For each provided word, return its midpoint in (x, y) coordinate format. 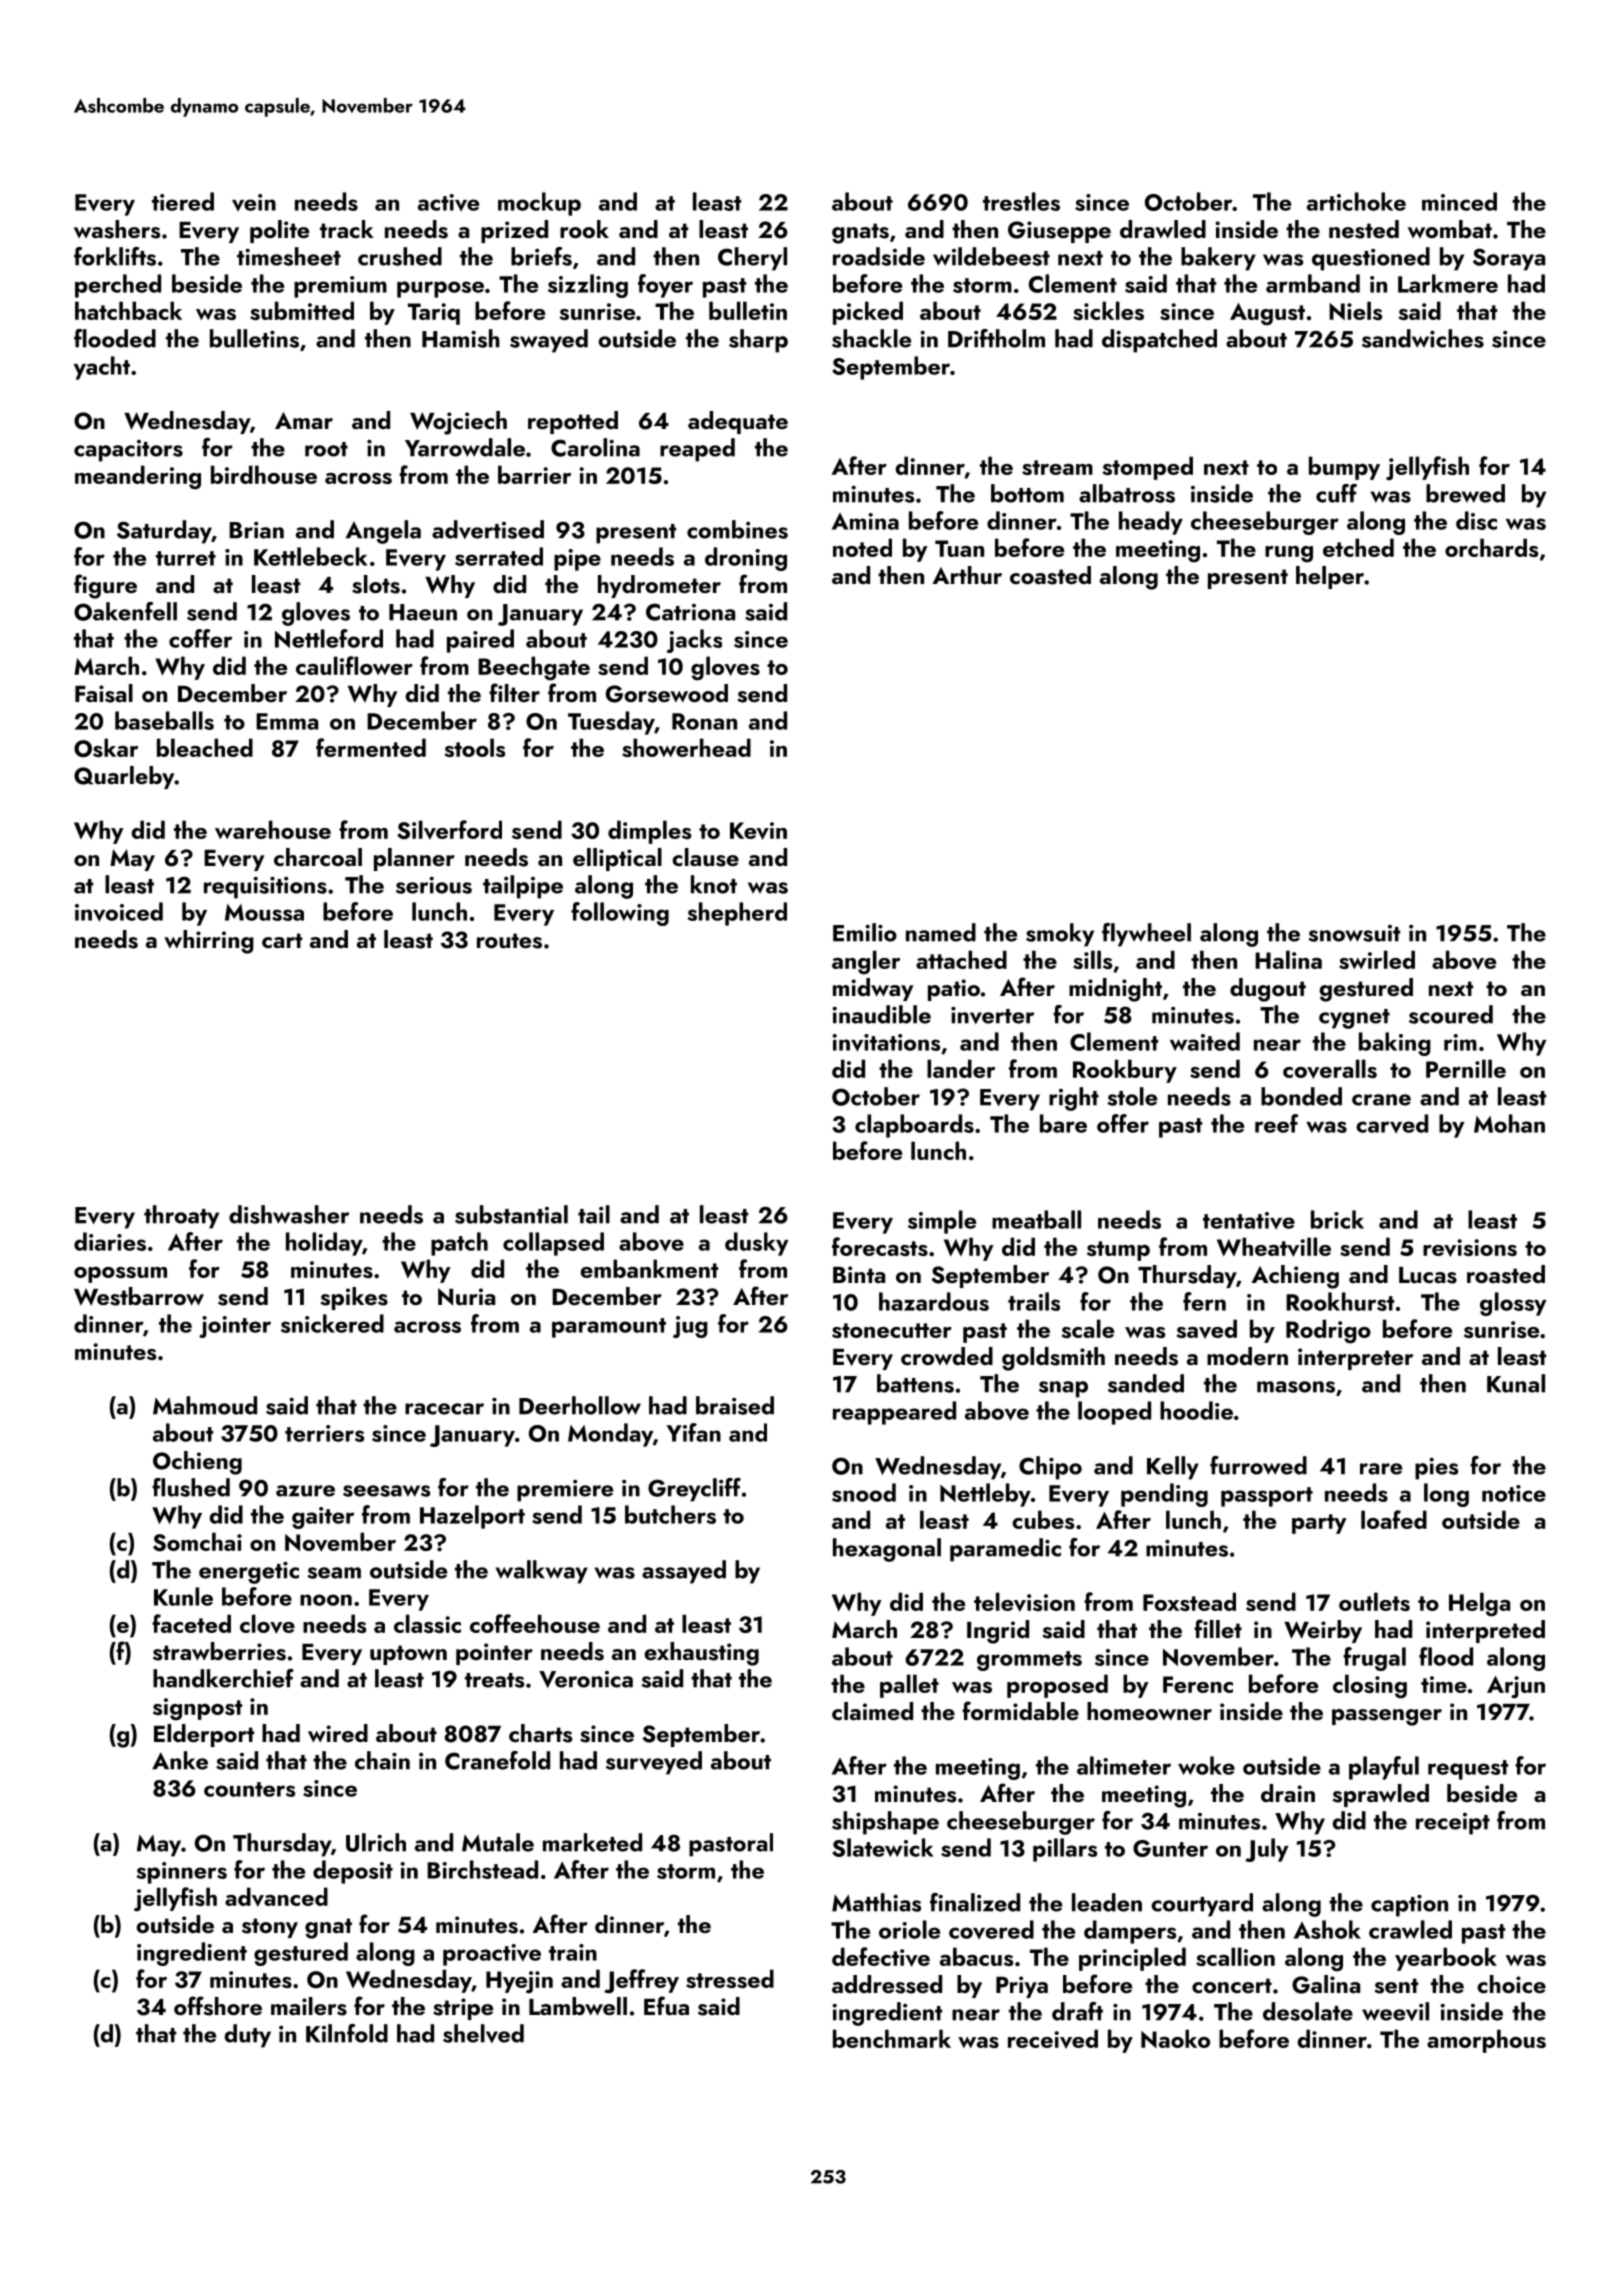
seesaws (386, 1491)
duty (248, 2036)
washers (117, 229)
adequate (738, 422)
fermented (371, 747)
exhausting (701, 1654)
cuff (1336, 493)
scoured (1451, 1014)
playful (1384, 1768)
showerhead (686, 747)
